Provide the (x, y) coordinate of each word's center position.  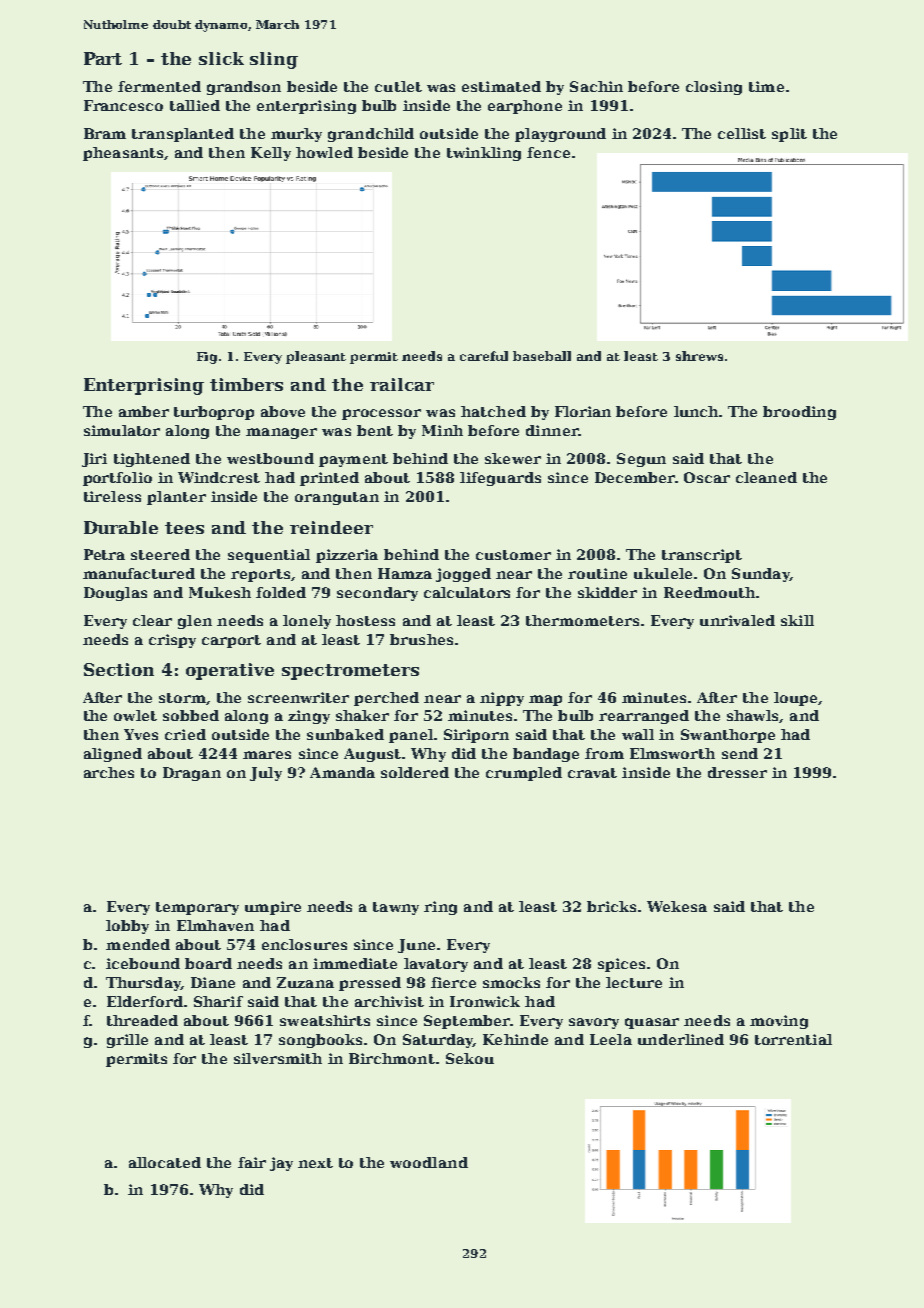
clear (152, 620)
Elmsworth (672, 753)
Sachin (596, 86)
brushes (421, 639)
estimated (501, 86)
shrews (699, 356)
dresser (737, 772)
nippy (502, 699)
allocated (165, 1162)
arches (109, 772)
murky (296, 135)
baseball (542, 356)
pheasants (123, 154)
